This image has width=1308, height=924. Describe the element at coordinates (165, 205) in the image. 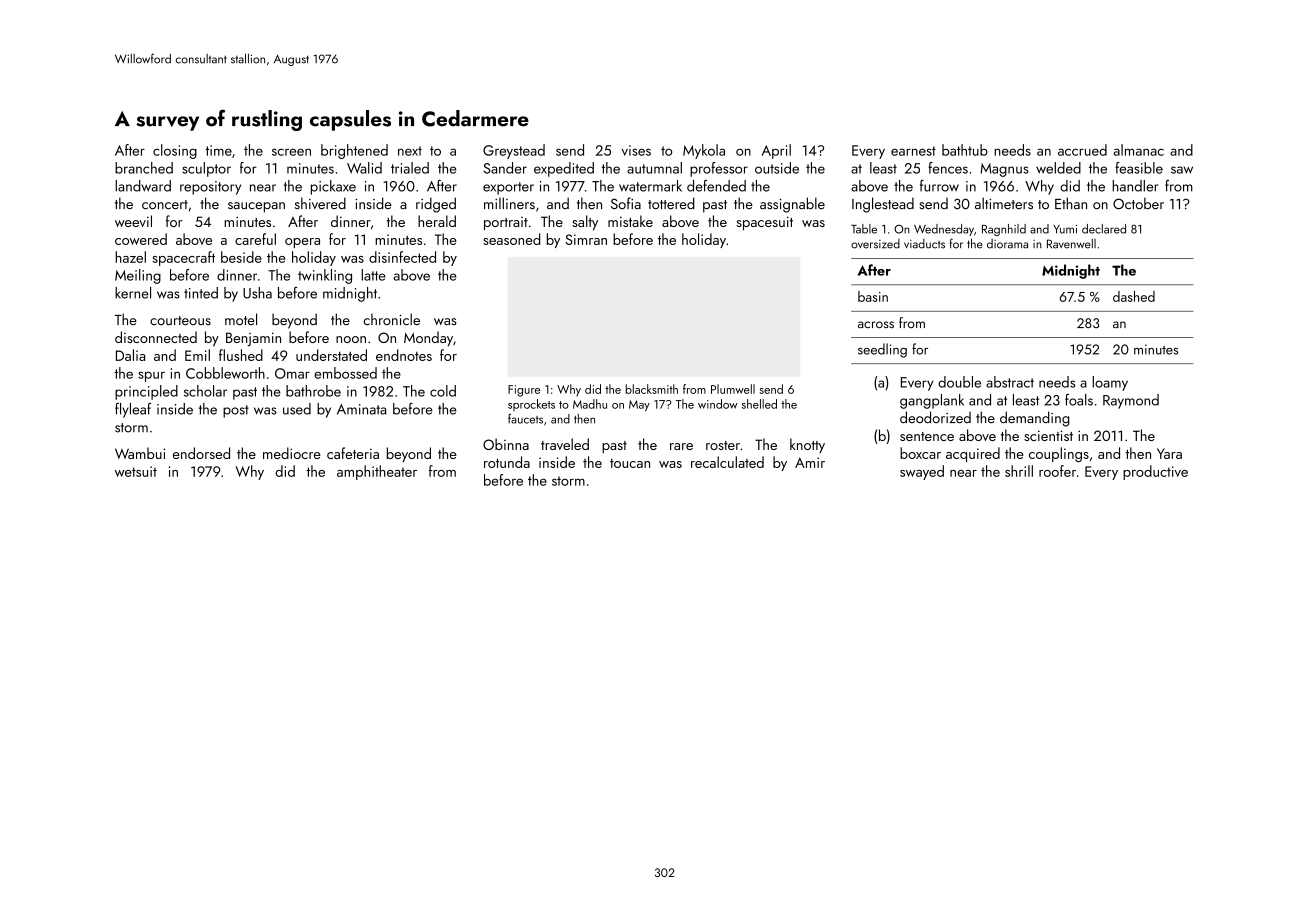

I see `concert` at that location.
